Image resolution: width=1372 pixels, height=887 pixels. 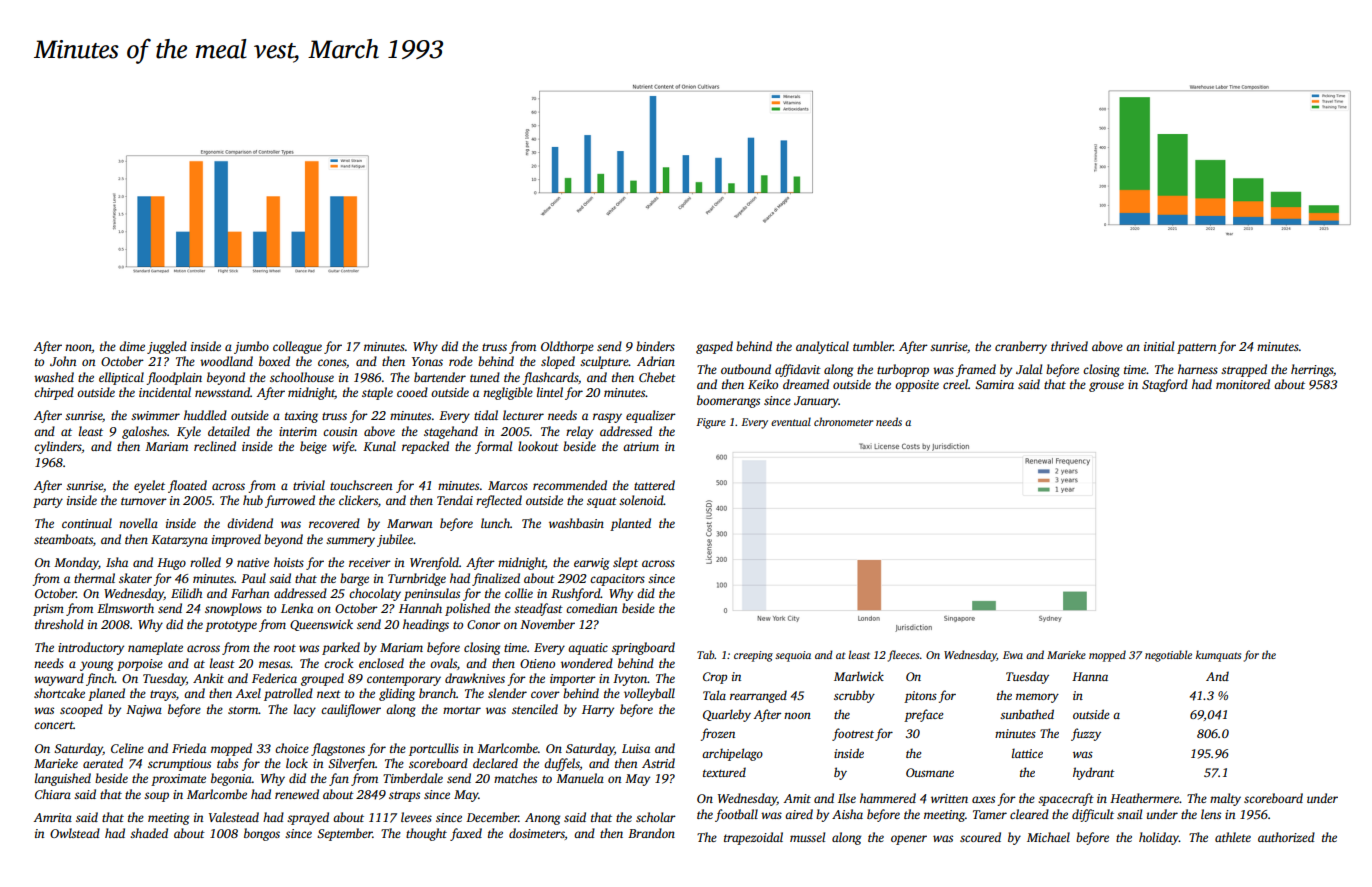 What do you see at coordinates (1027, 714) in the image?
I see `sunbathed` at bounding box center [1027, 714].
